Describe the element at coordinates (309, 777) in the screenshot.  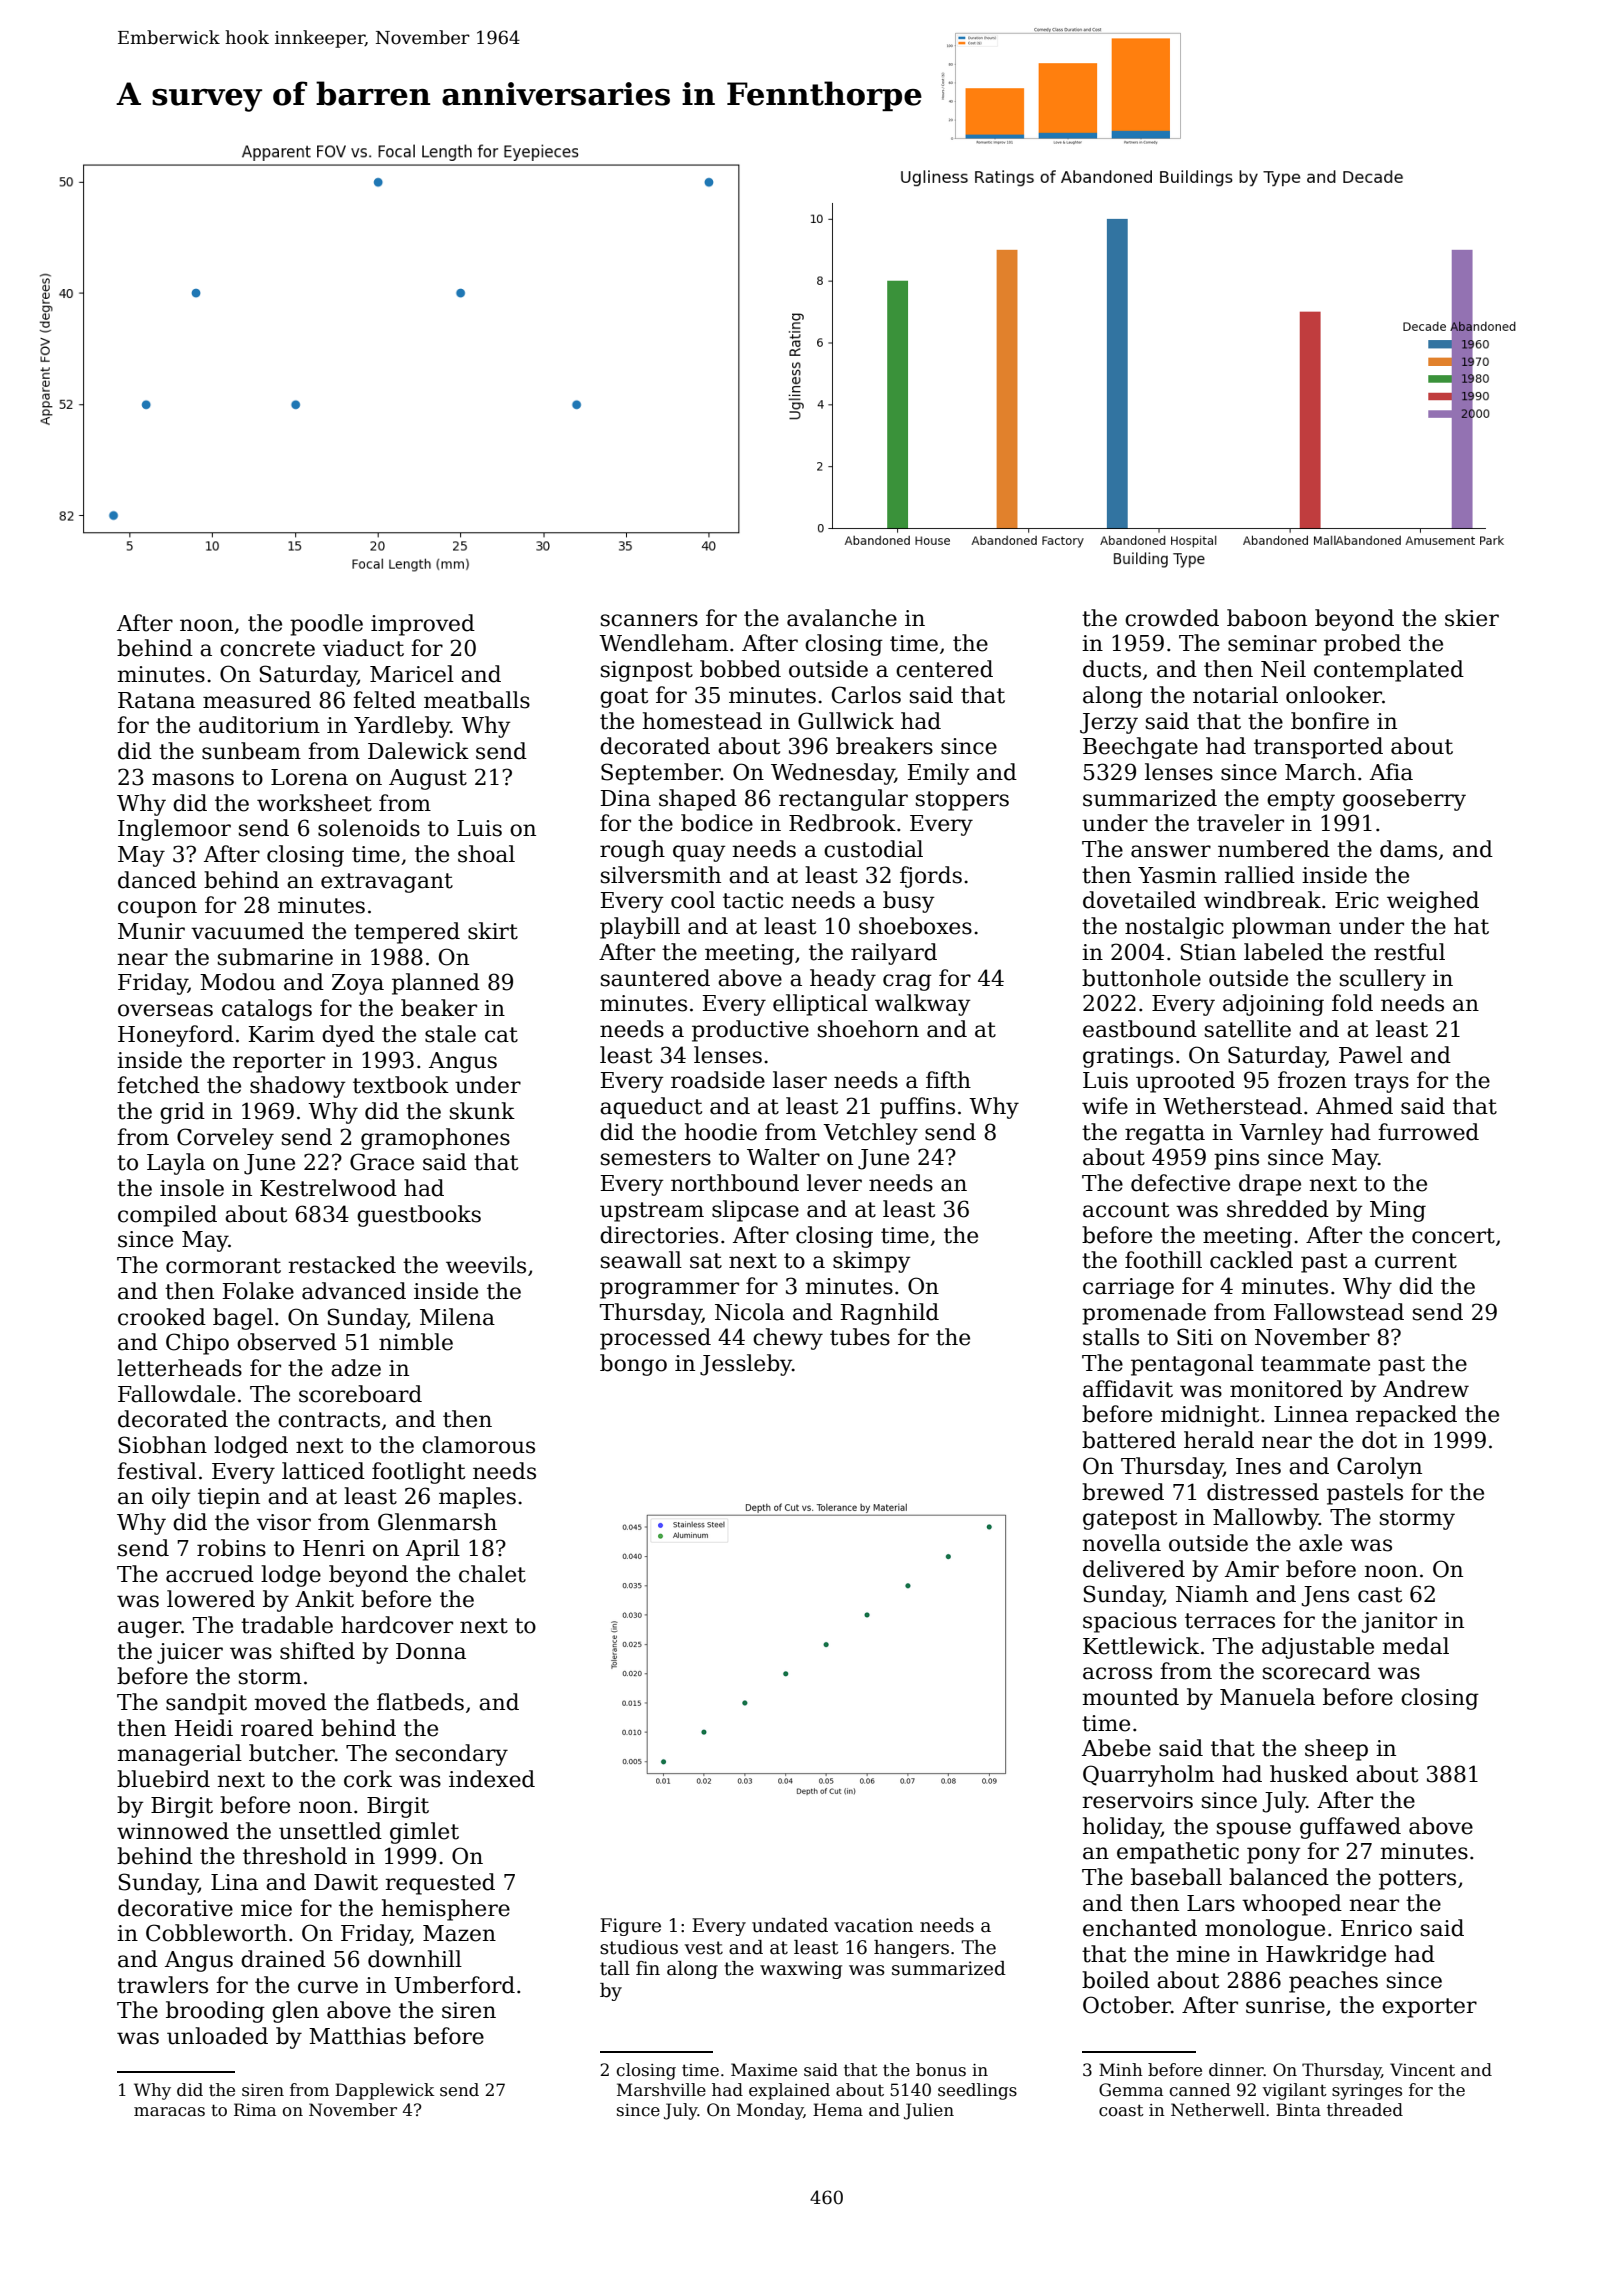
I see `Lorena` at that location.
